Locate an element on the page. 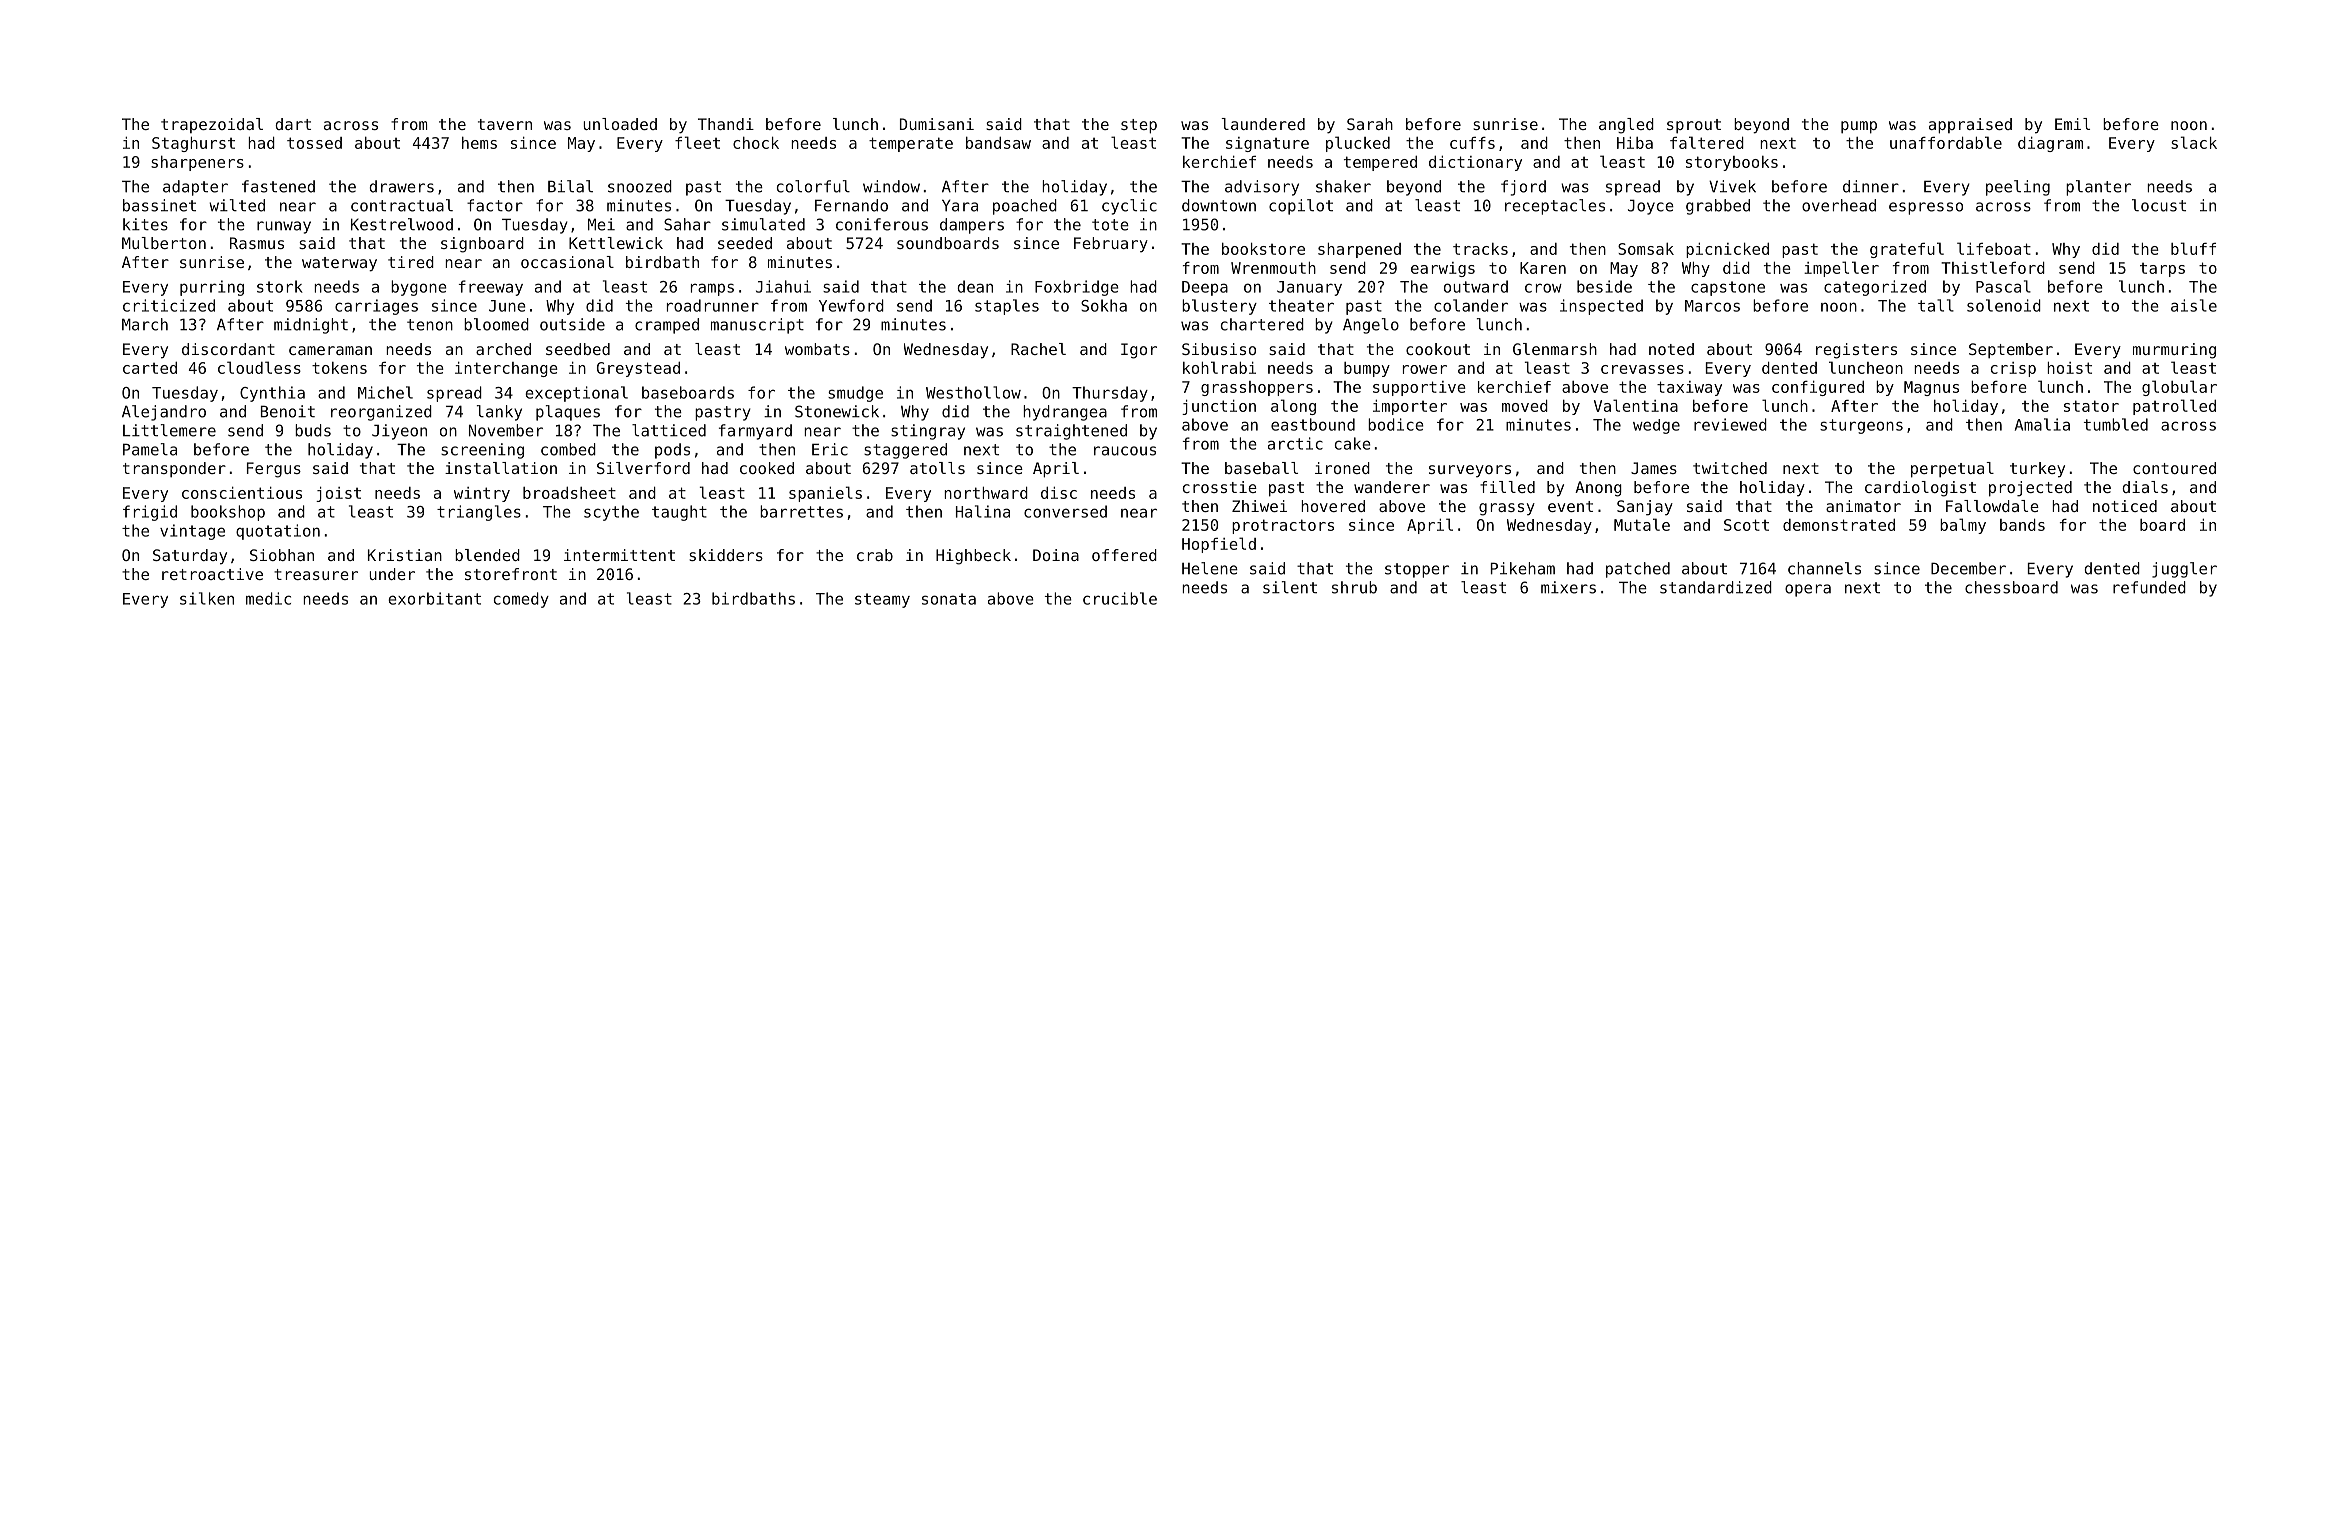  sturgeons is located at coordinates (1861, 426).
